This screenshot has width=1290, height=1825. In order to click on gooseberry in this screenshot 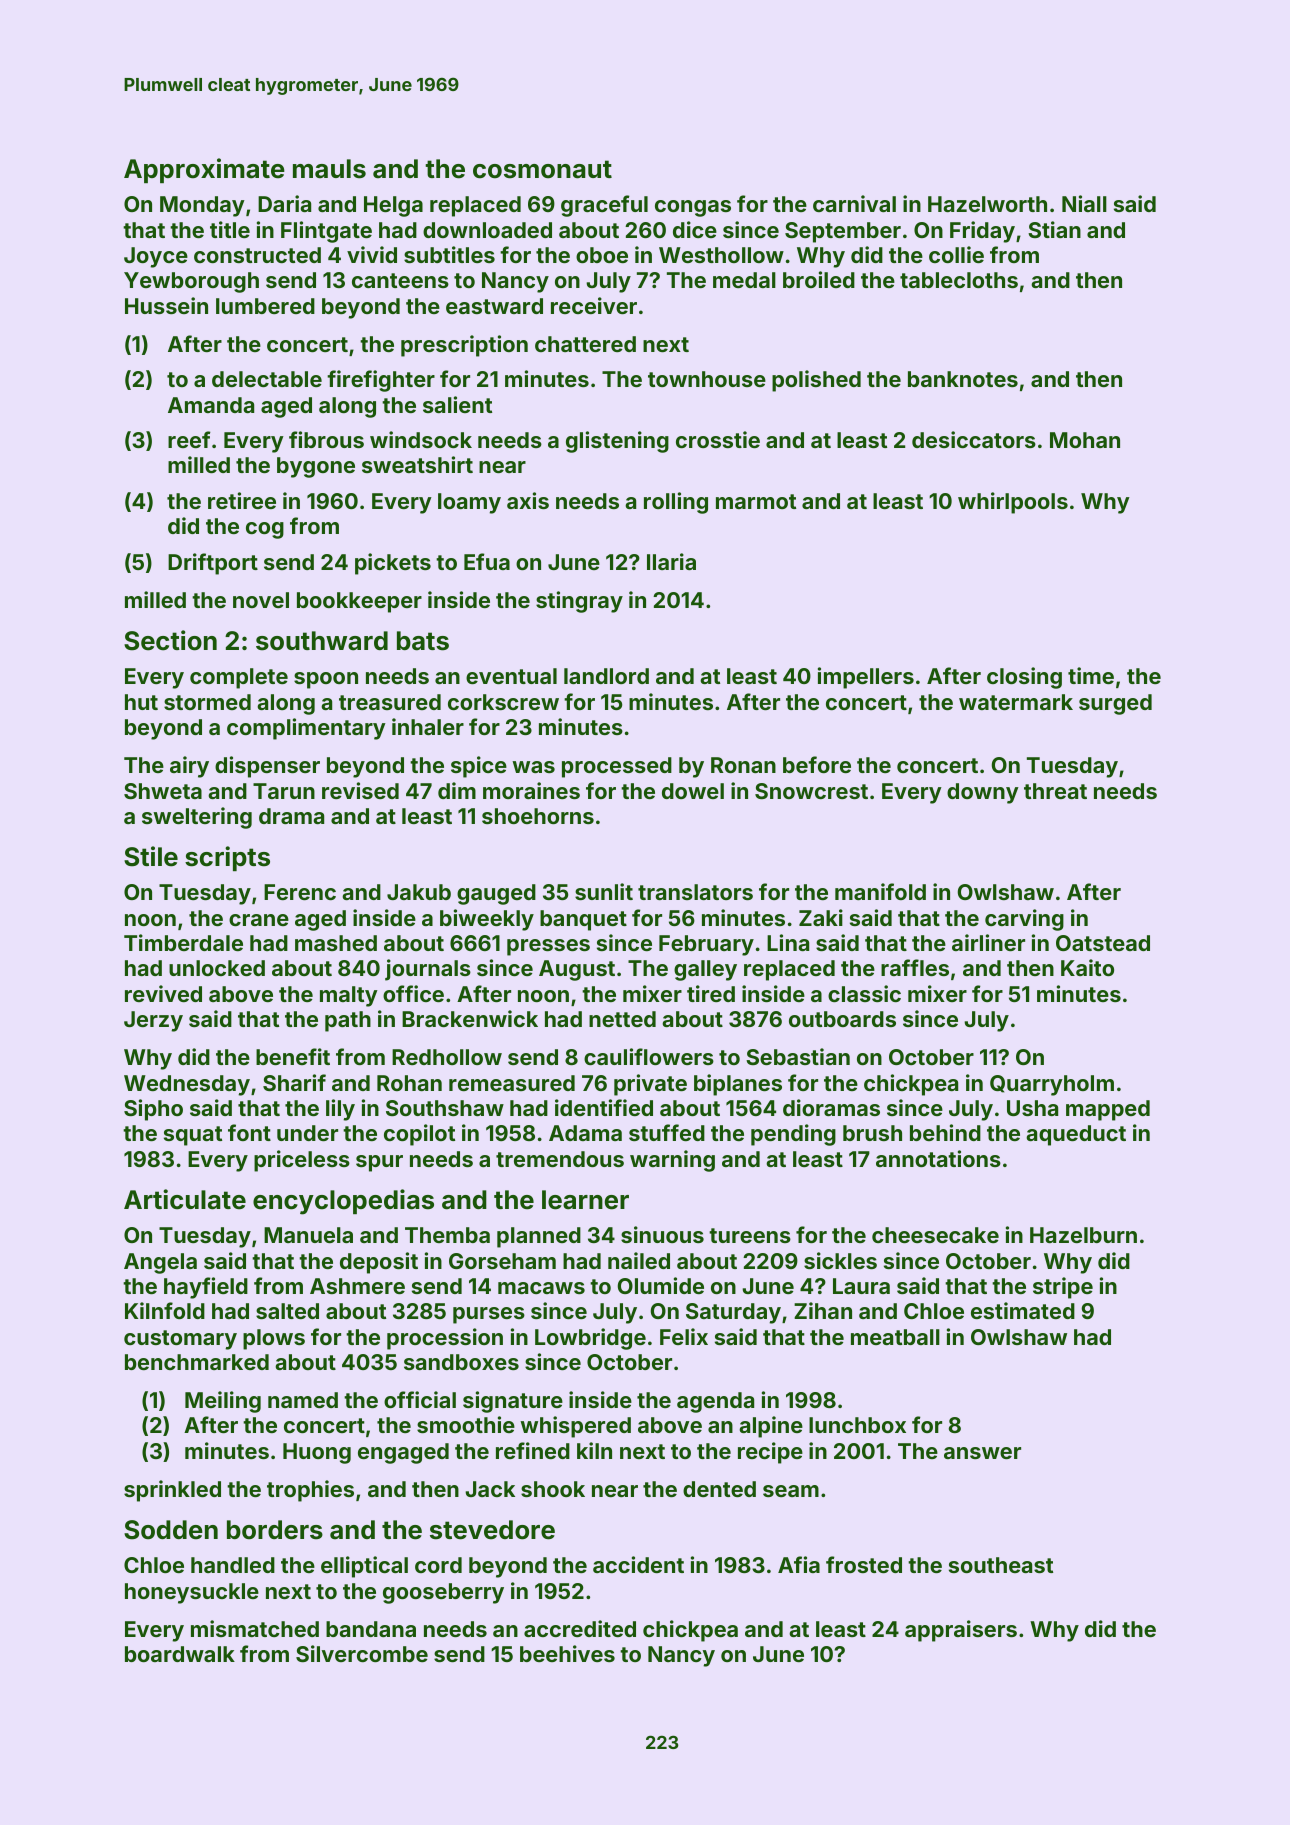, I will do `click(443, 1593)`.
